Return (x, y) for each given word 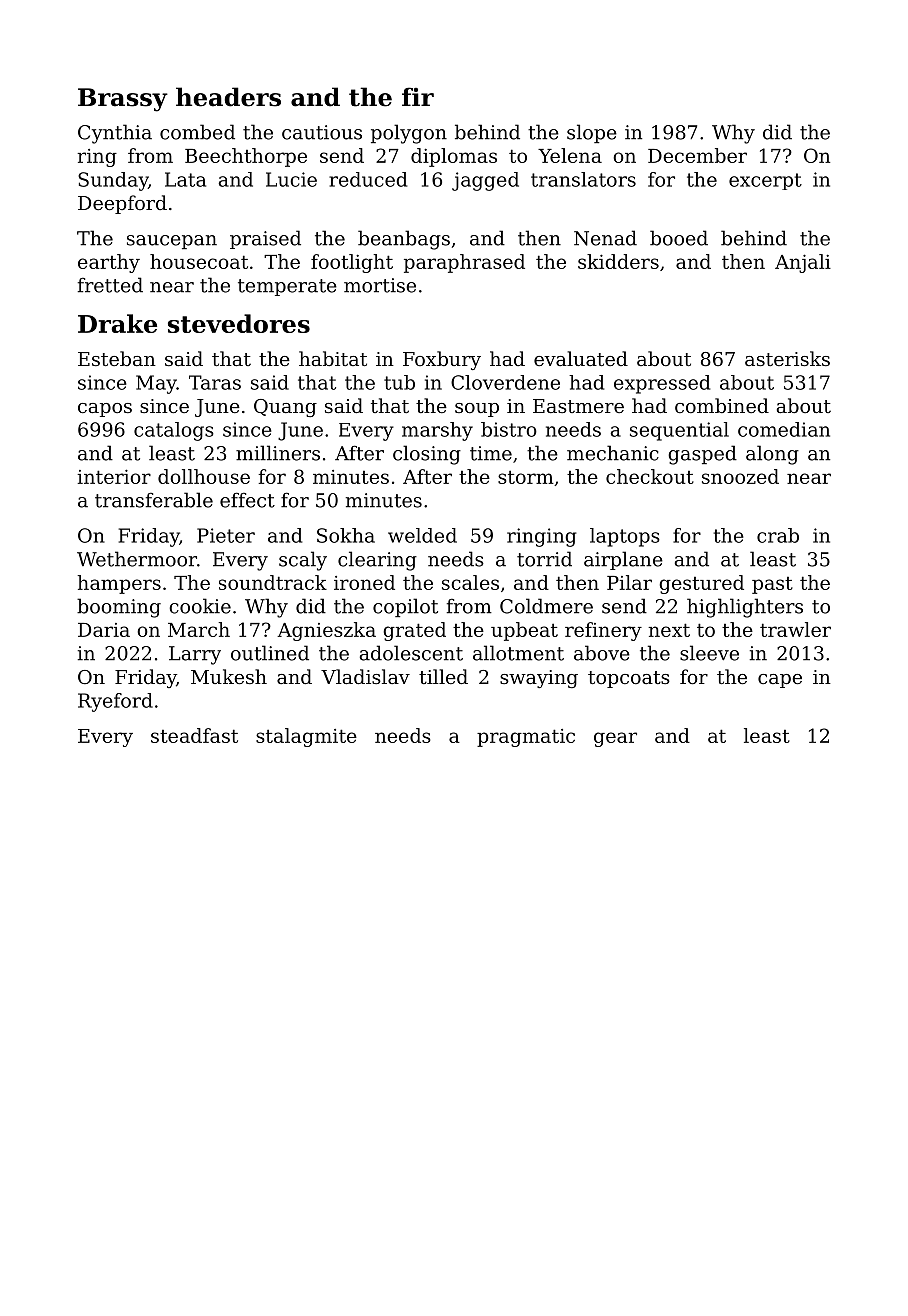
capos (105, 410)
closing (427, 455)
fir (418, 96)
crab (778, 535)
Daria (104, 630)
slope (592, 133)
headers (228, 97)
